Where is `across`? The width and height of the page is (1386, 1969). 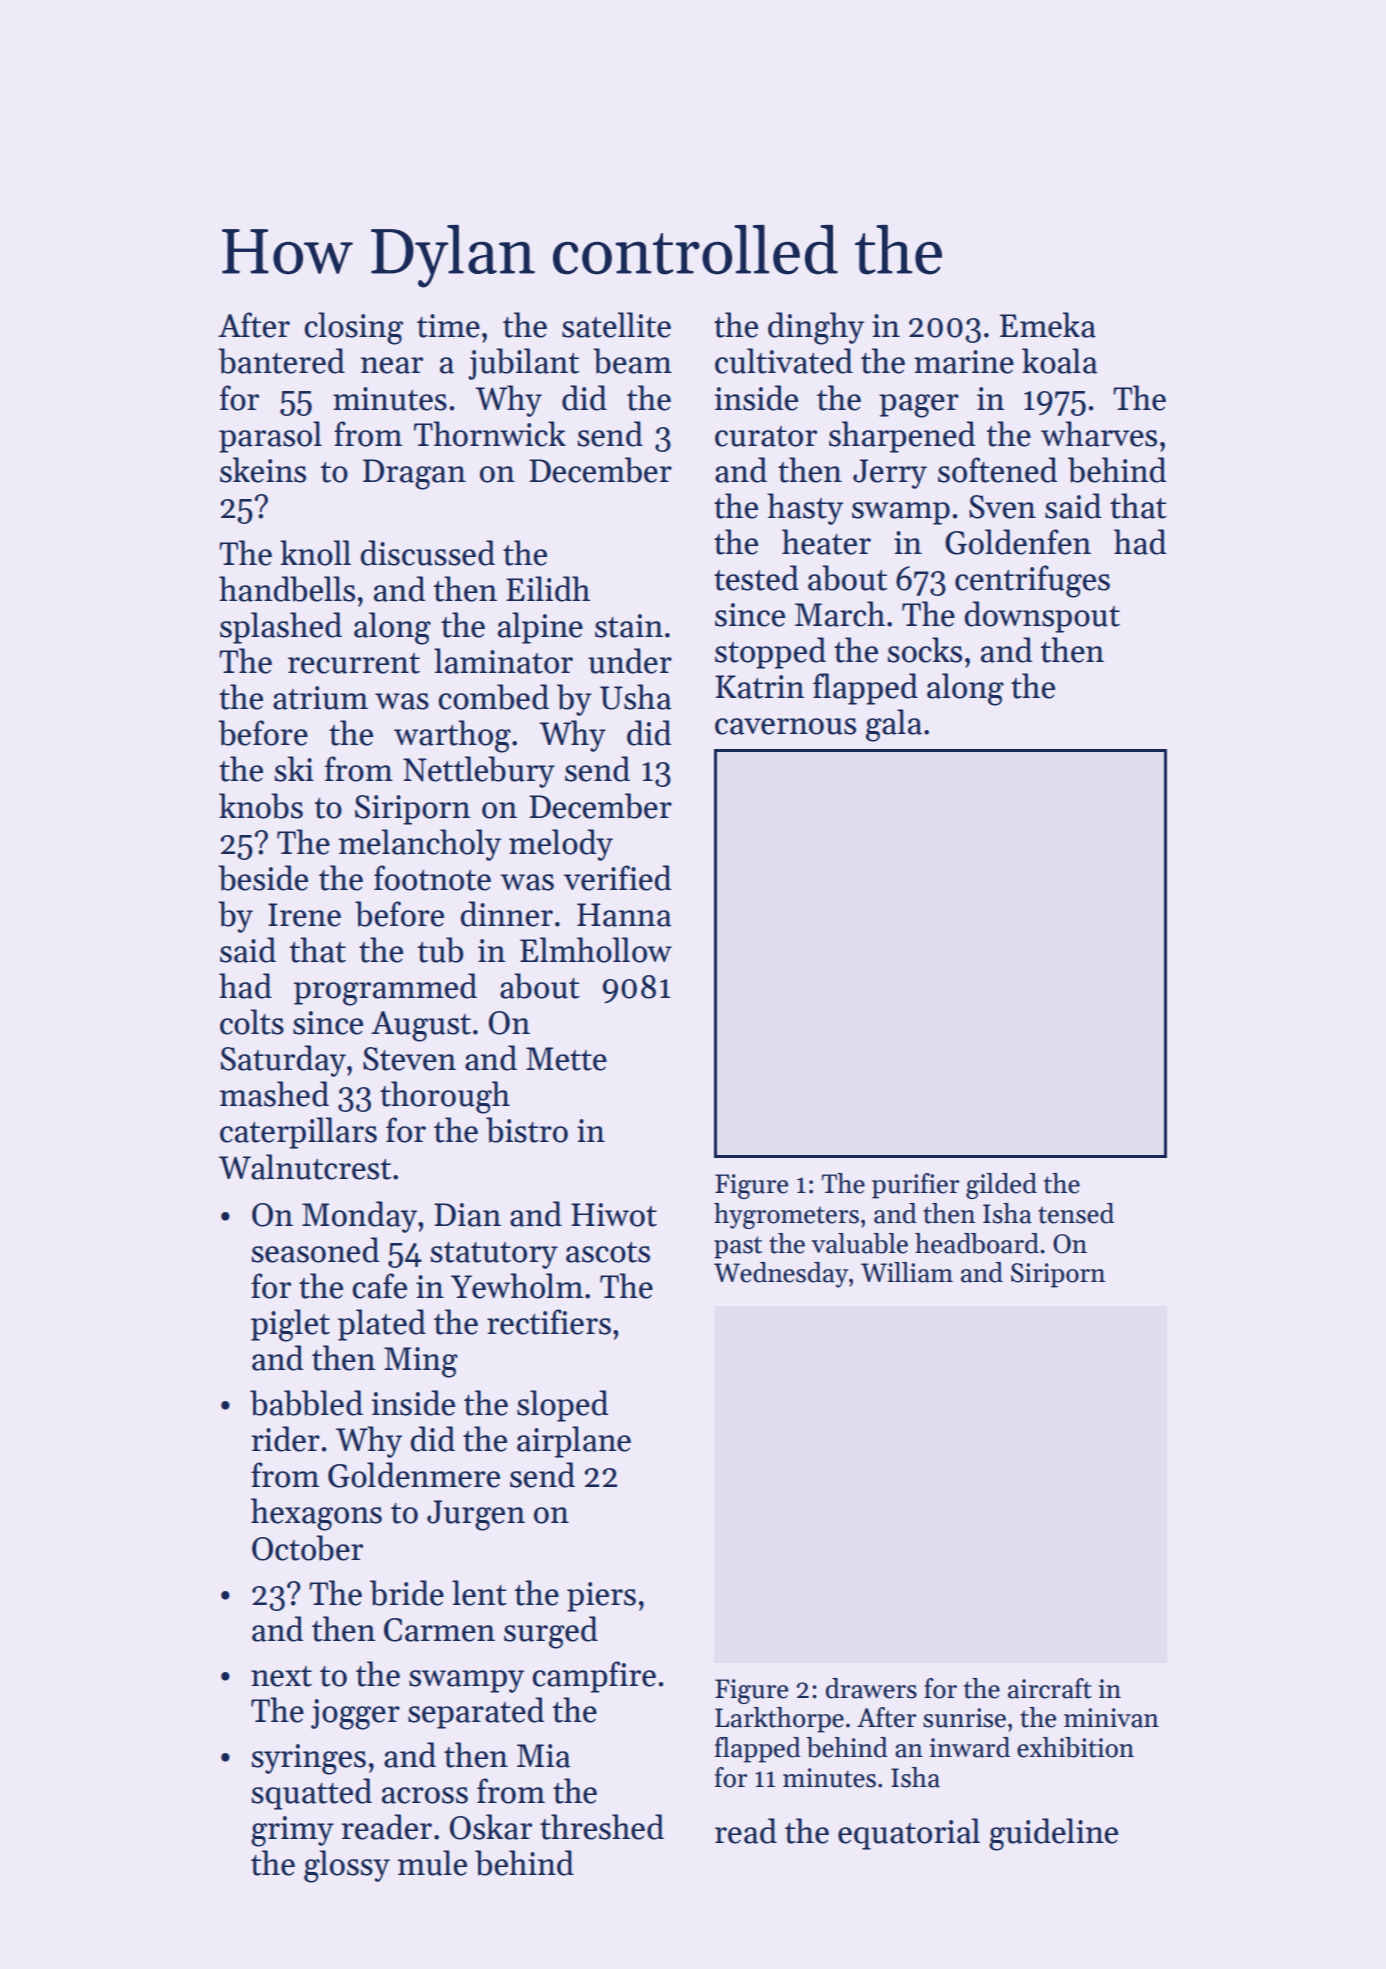 across is located at coordinates (425, 1795).
